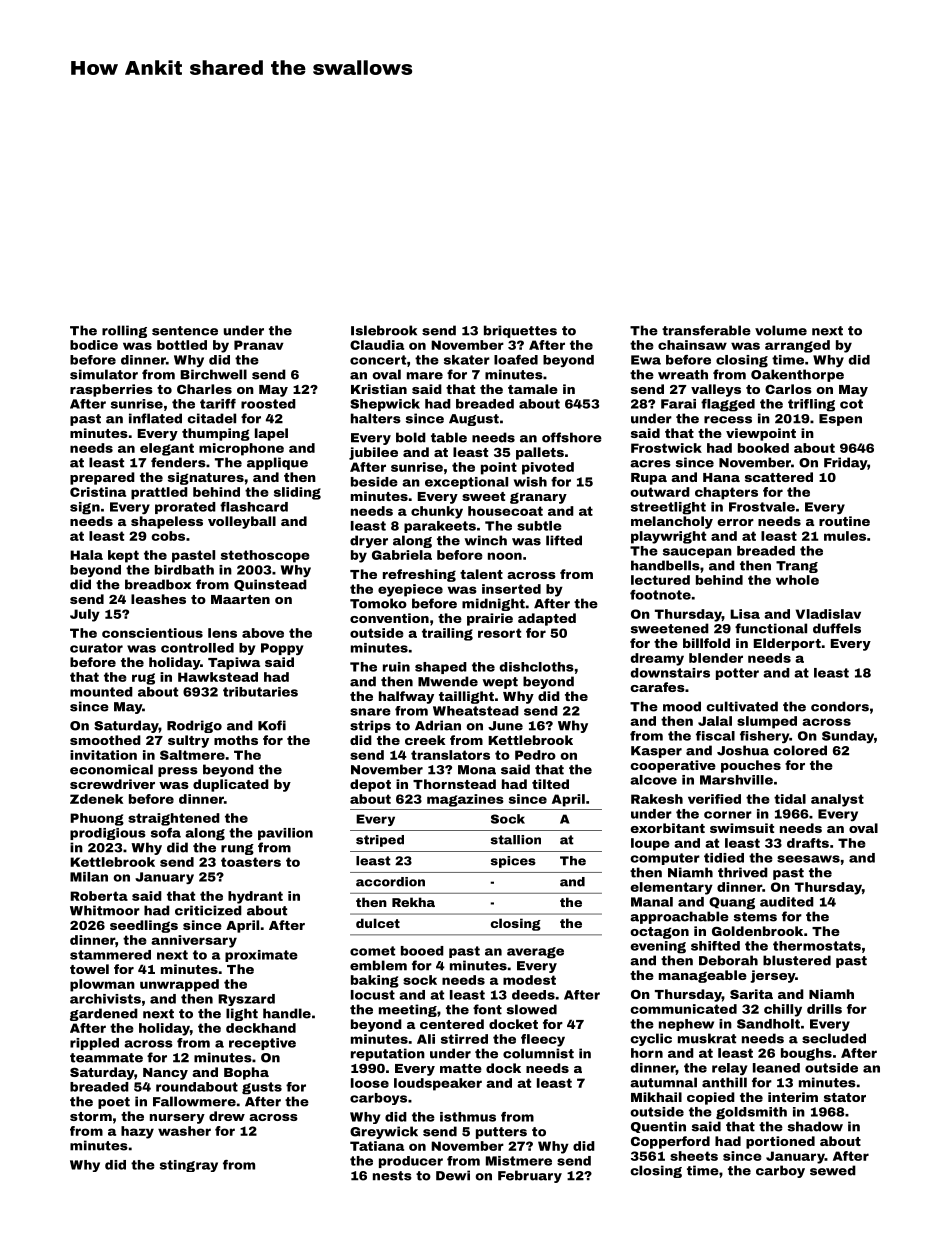 The height and width of the screenshot is (1233, 952). Describe the element at coordinates (376, 418) in the screenshot. I see `halters` at that location.
